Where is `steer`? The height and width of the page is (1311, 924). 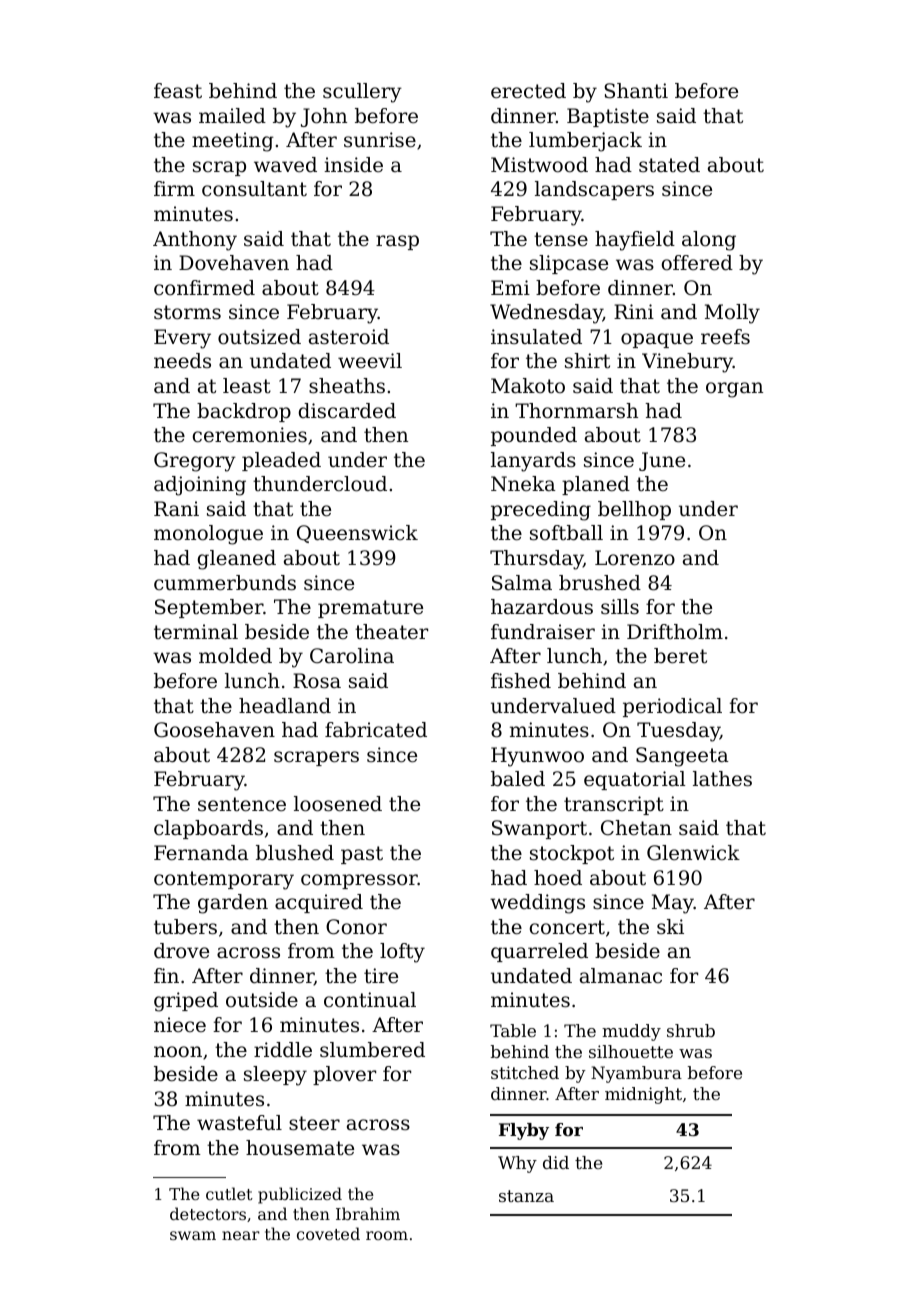
steer is located at coordinates (314, 1123).
